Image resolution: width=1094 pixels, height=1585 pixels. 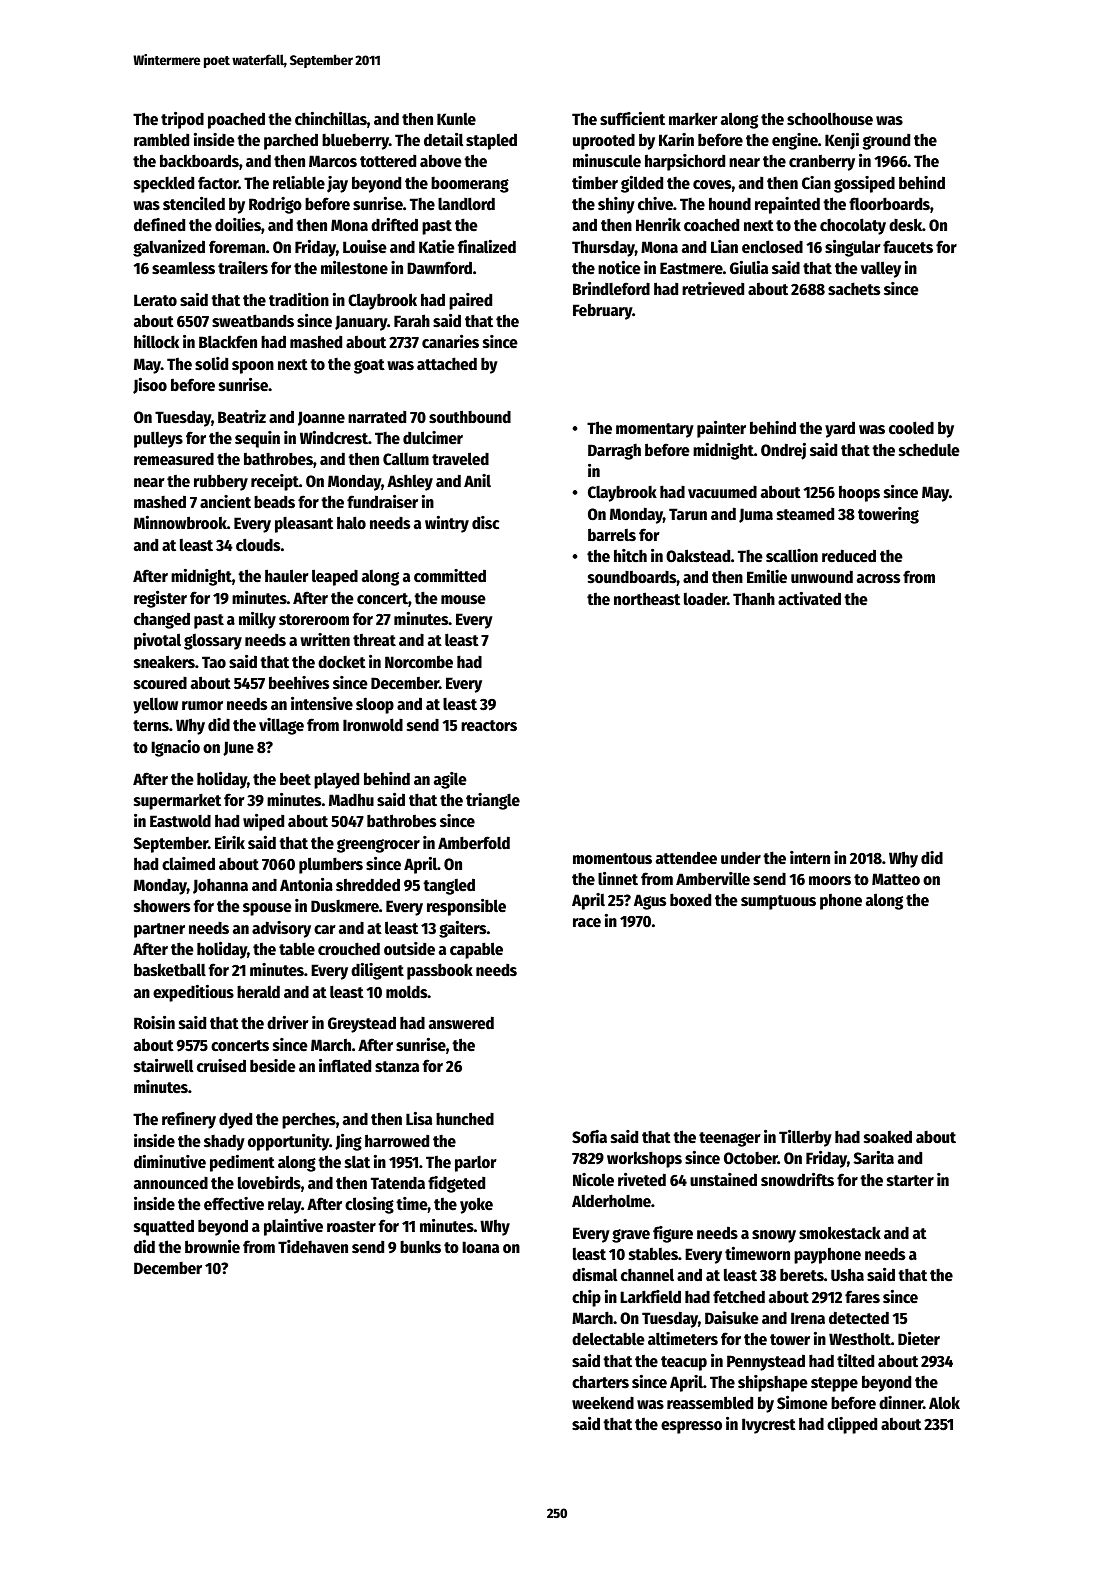 I want to click on schoolhouse, so click(x=830, y=119).
